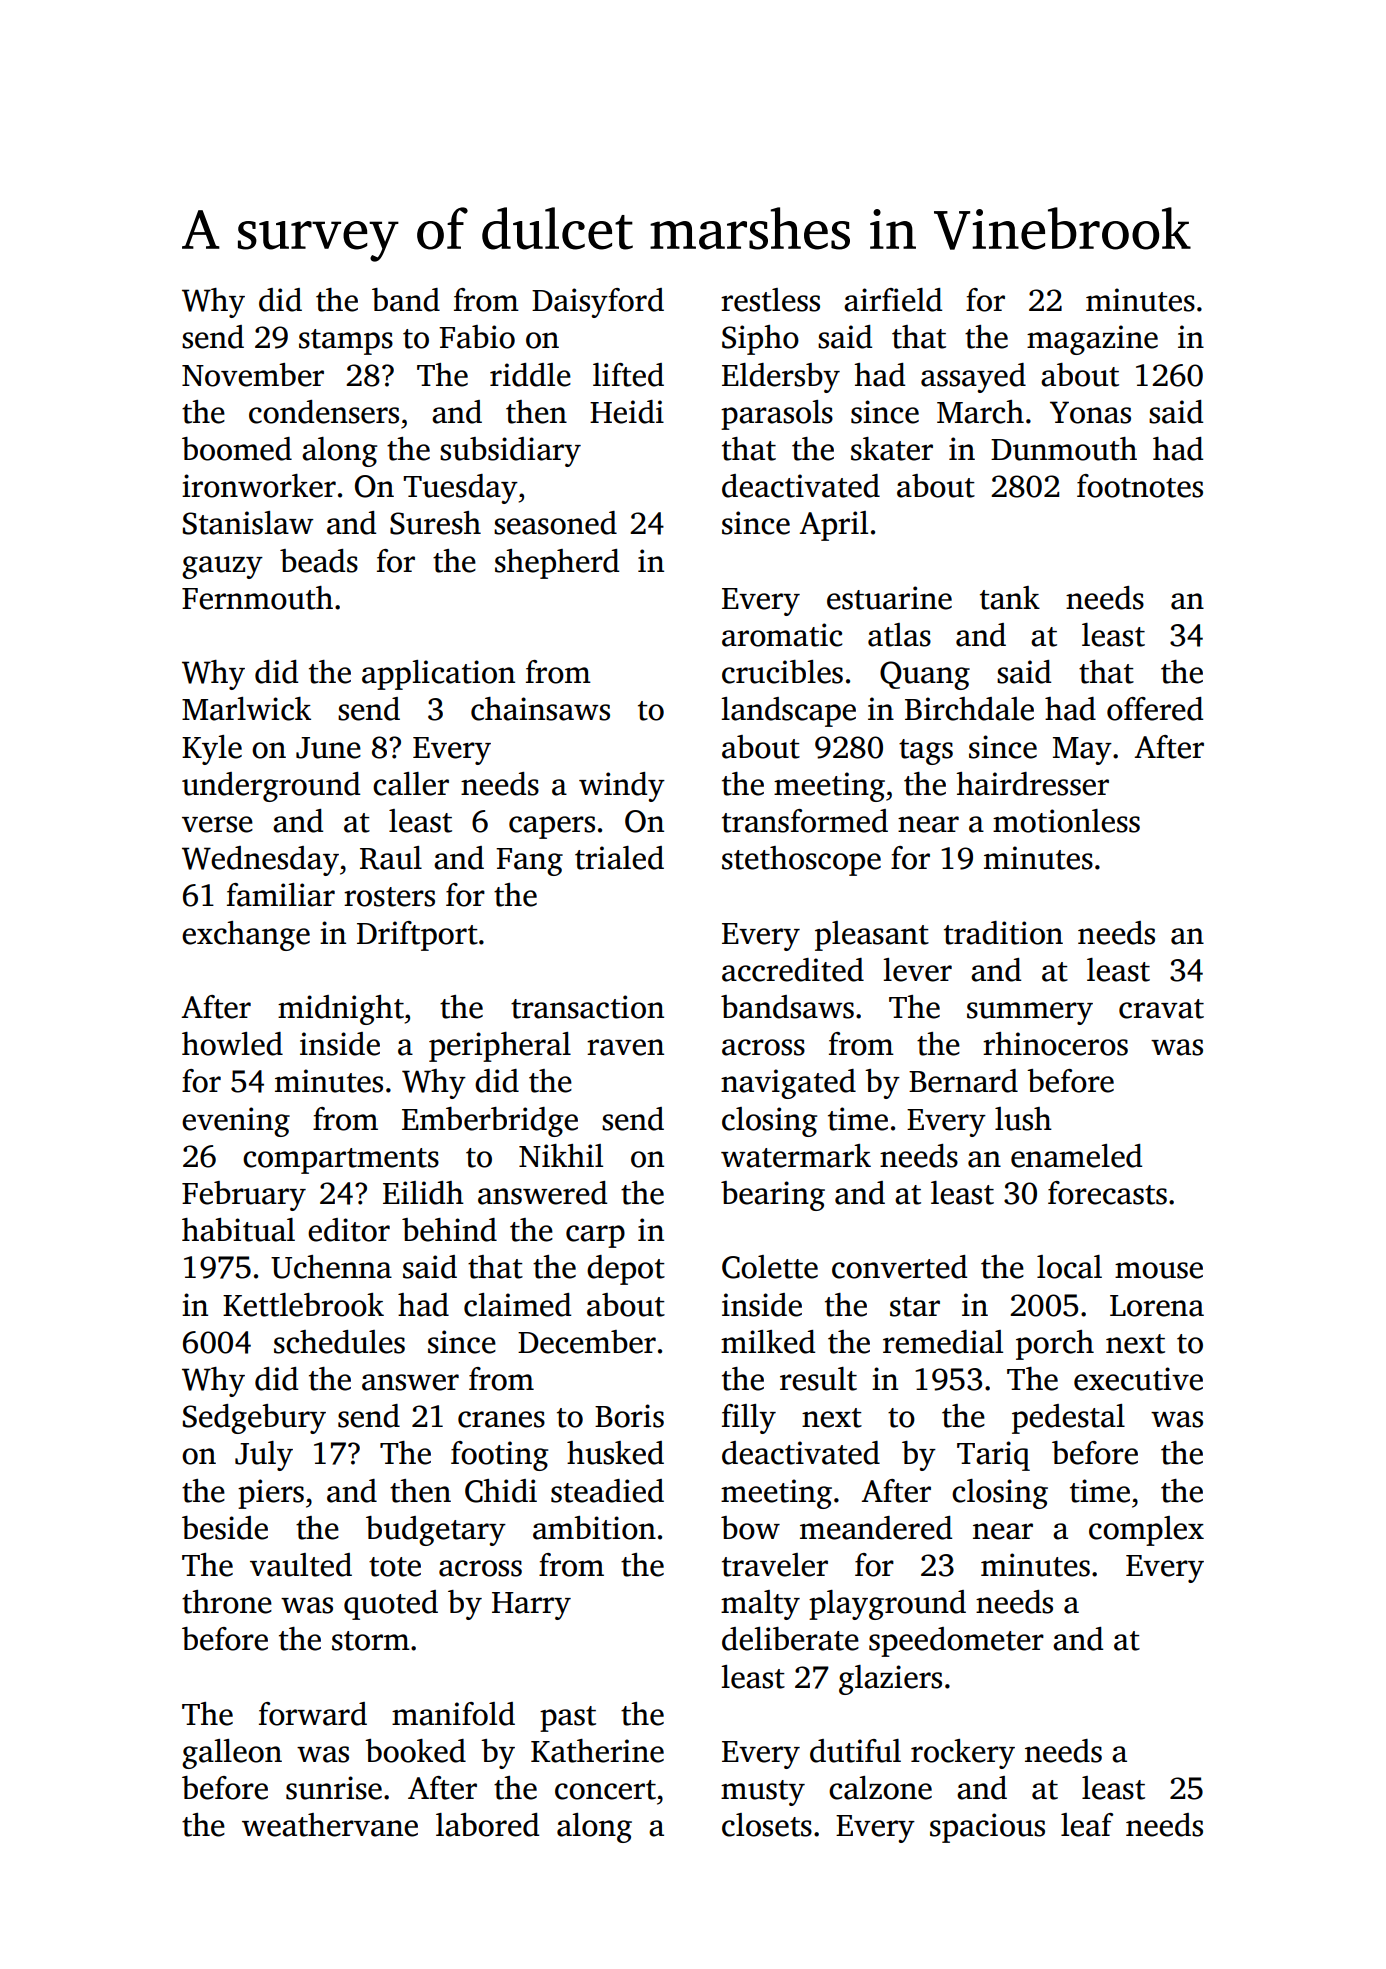  What do you see at coordinates (501, 1491) in the screenshot?
I see `Chidi` at bounding box center [501, 1491].
